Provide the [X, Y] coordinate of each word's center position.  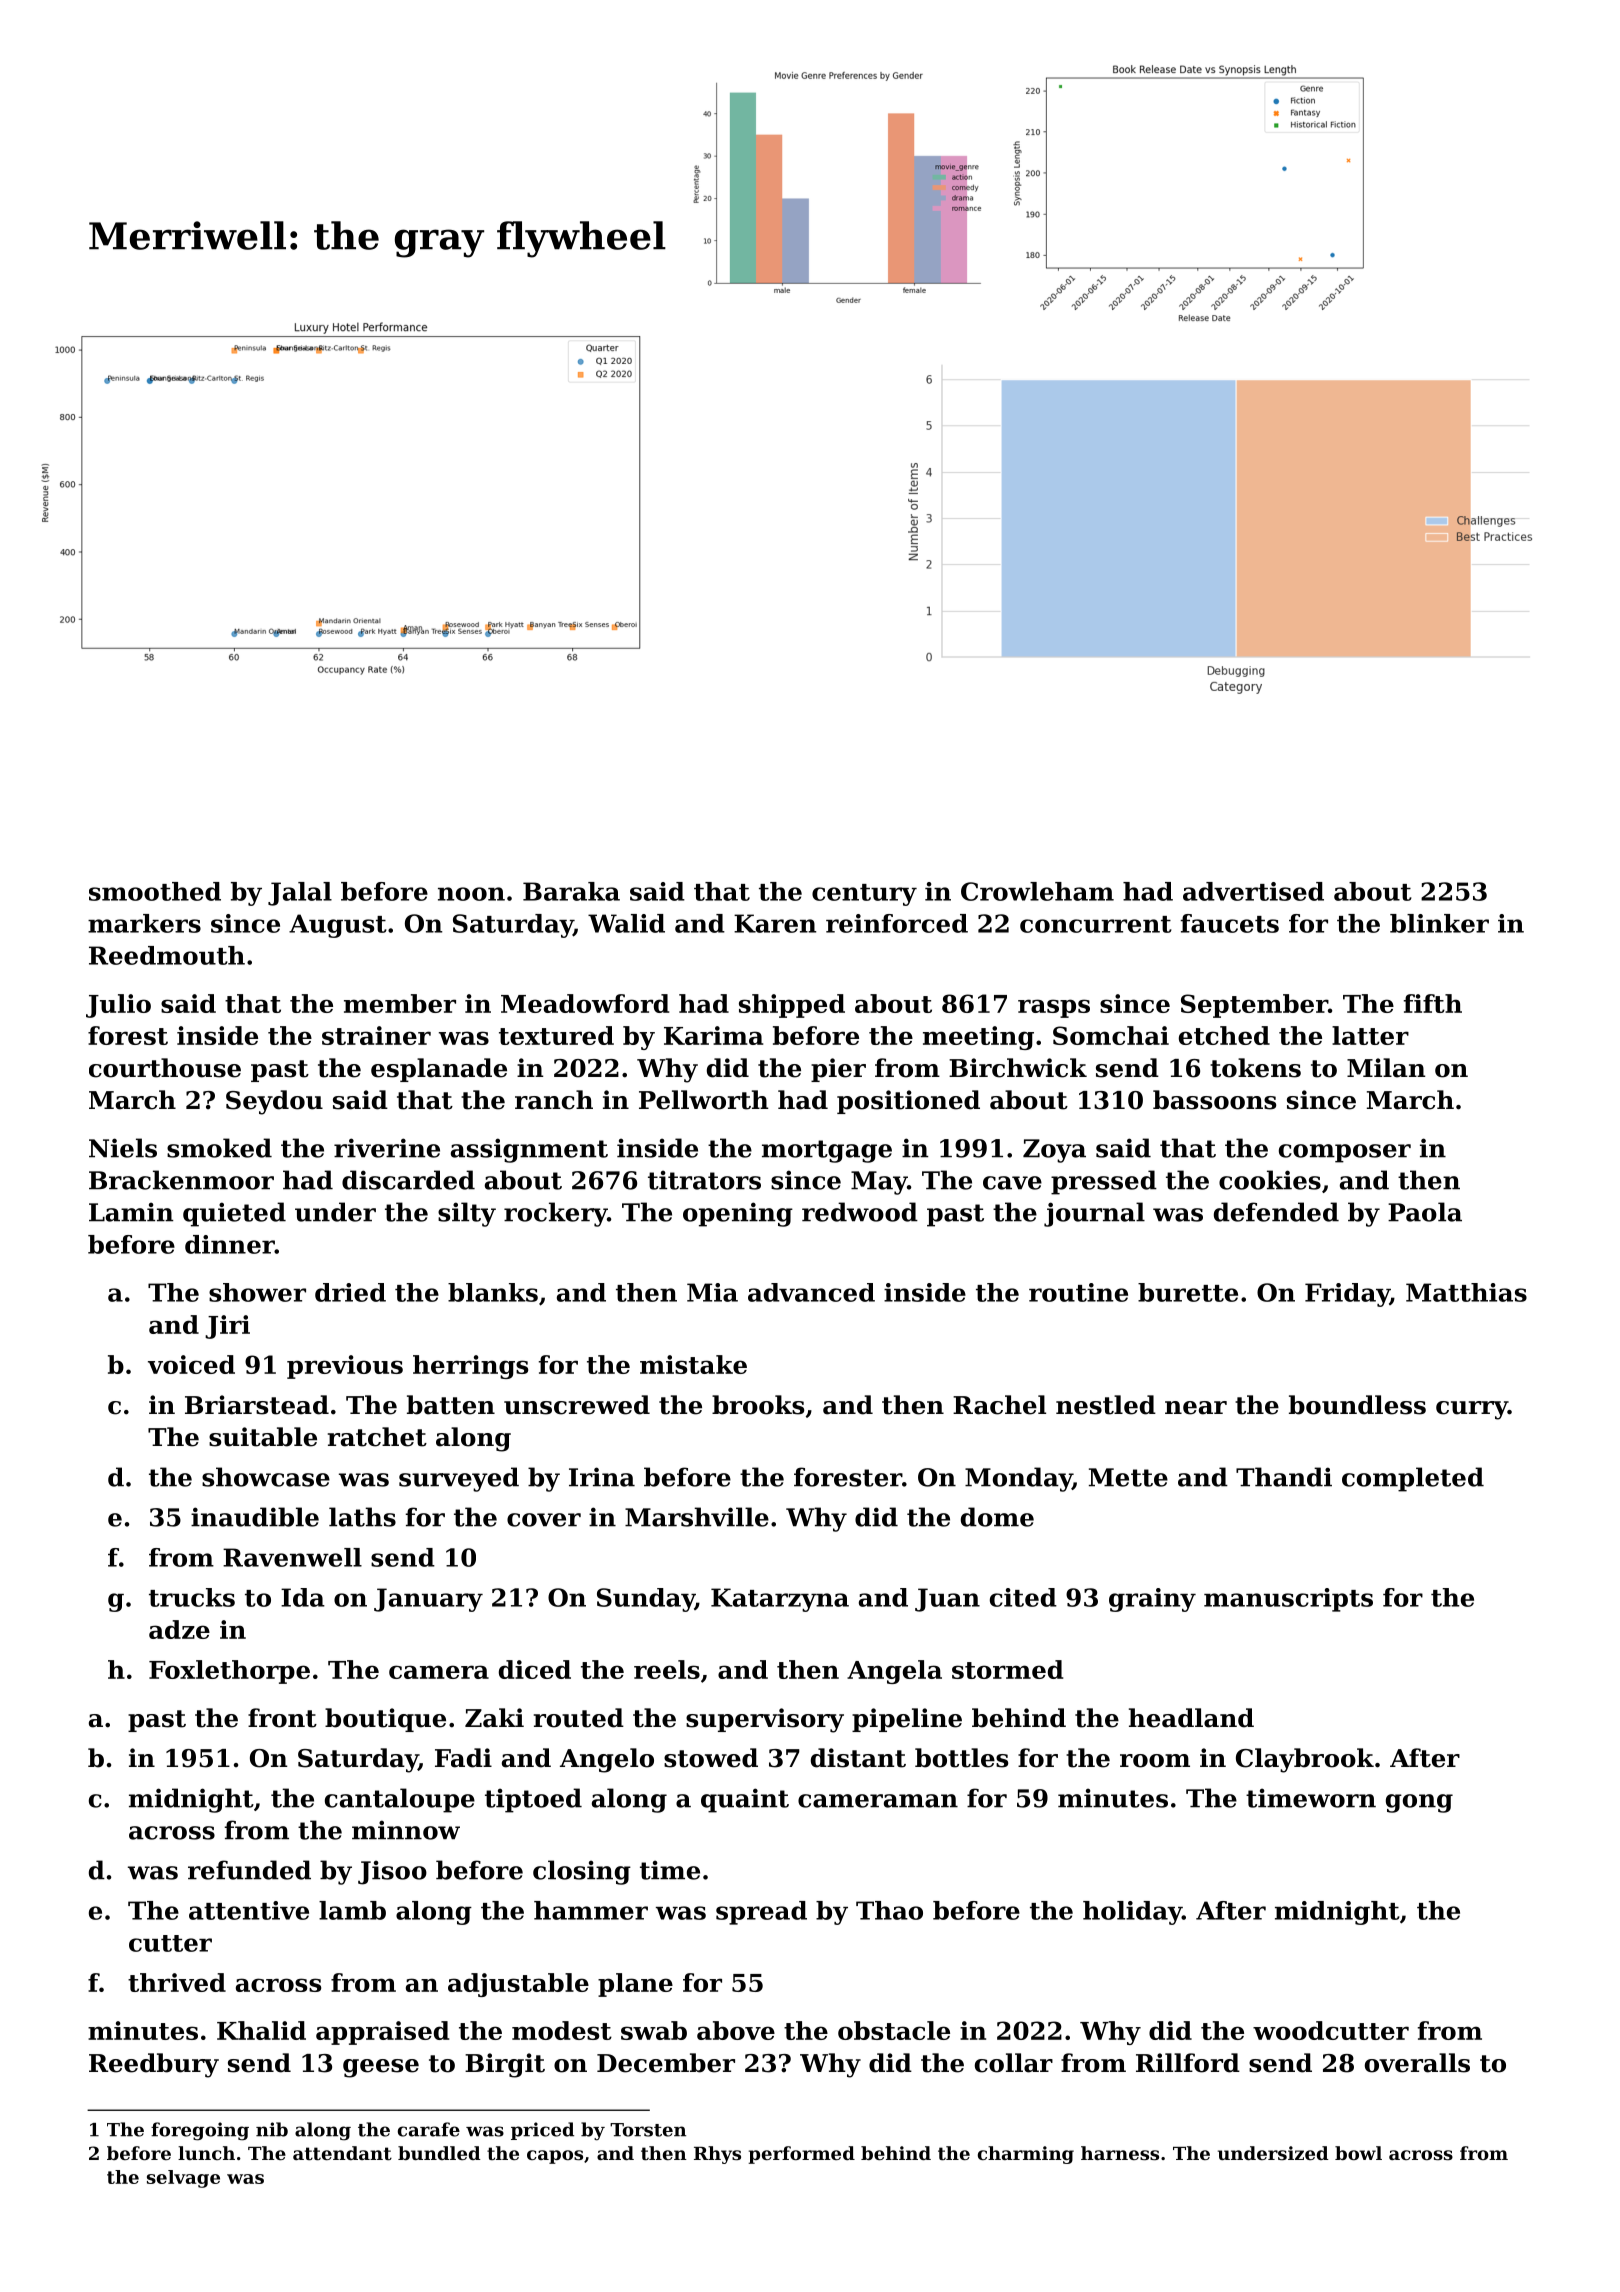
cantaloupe [400, 1800]
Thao [889, 1910]
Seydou [274, 1102]
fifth [1433, 1003]
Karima [713, 1035]
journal [1094, 1214]
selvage [183, 2179]
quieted [234, 1214]
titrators [704, 1180]
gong [1419, 1803]
